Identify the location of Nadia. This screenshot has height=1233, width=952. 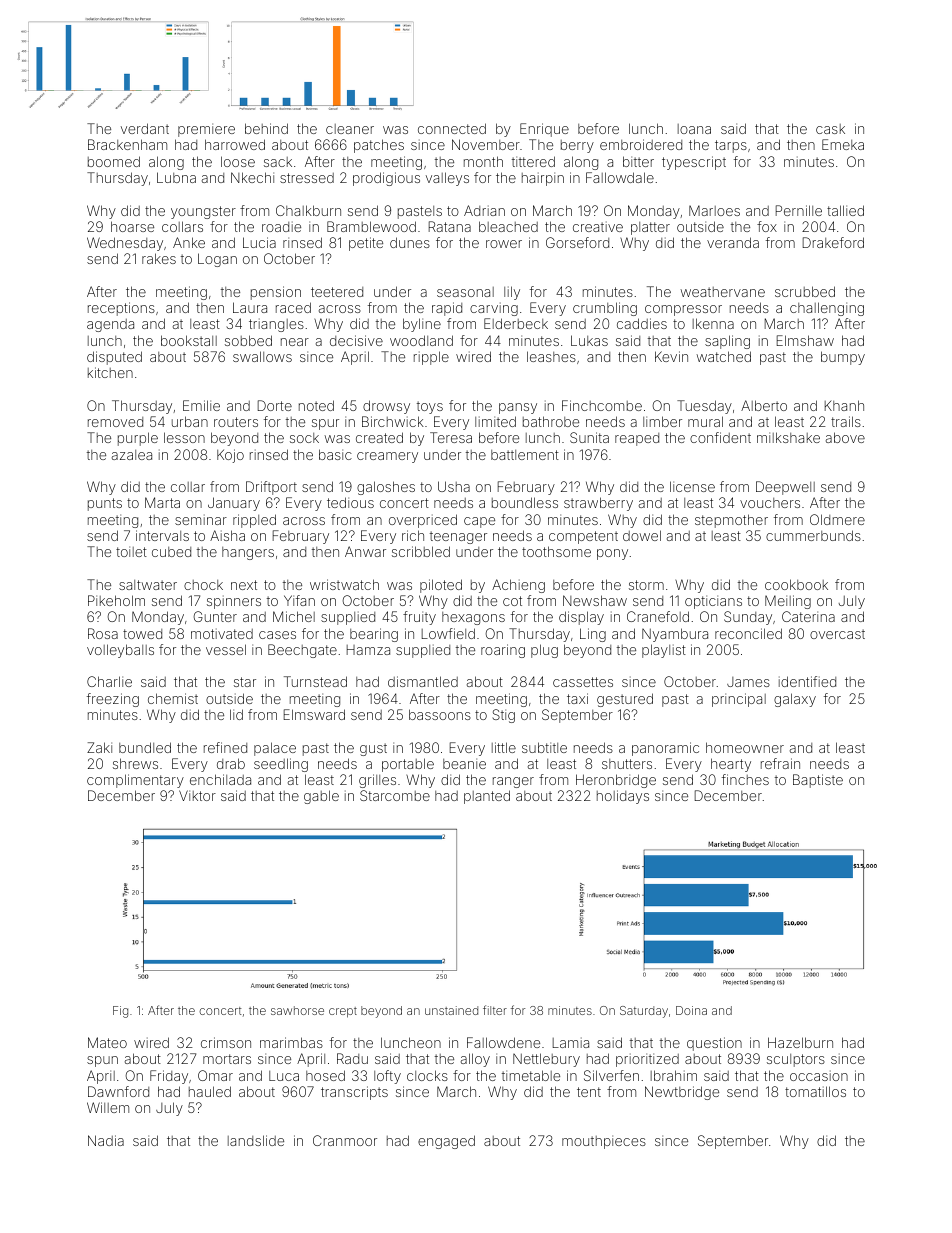
(106, 1140).
